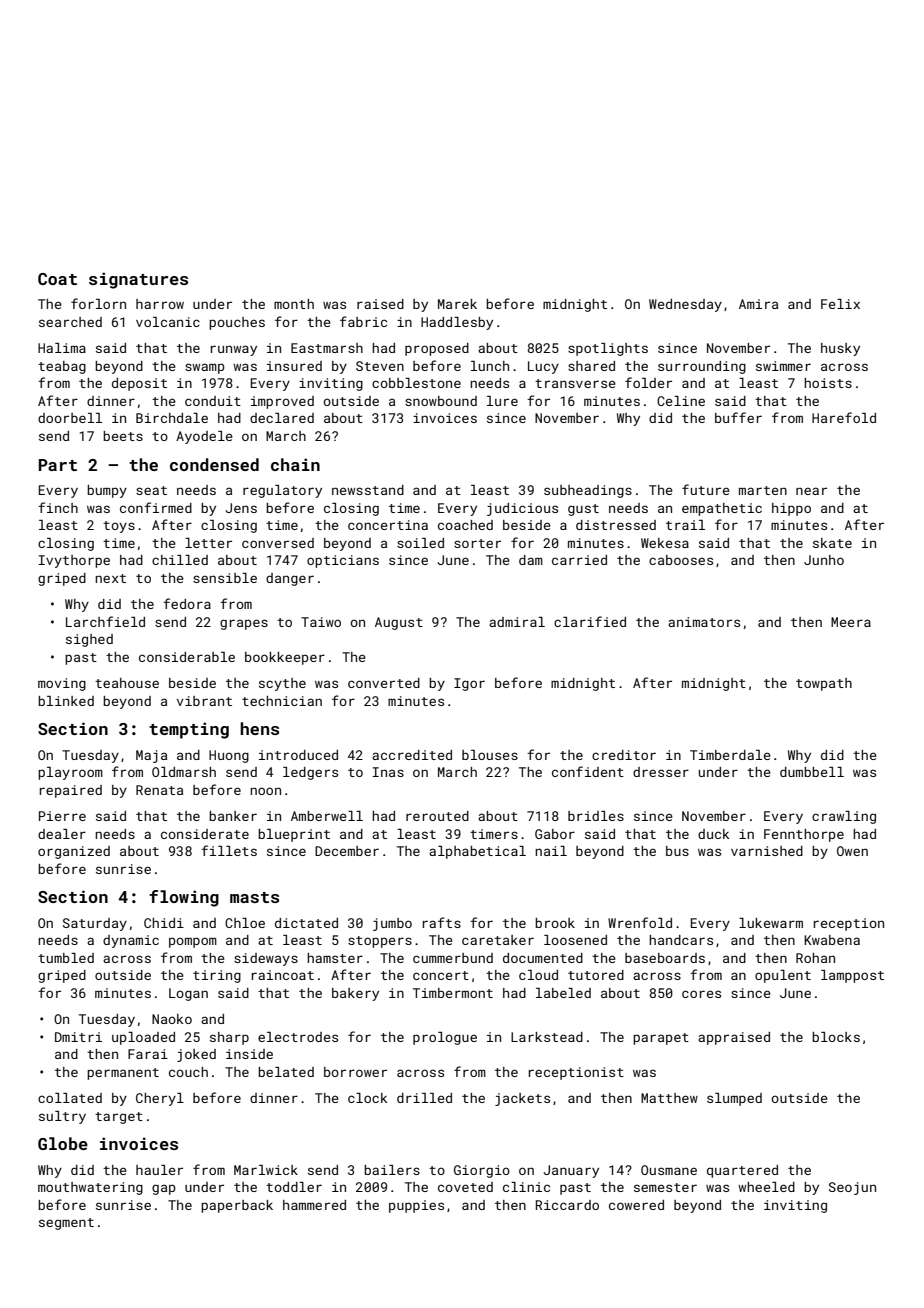 This image has height=1308, width=924. Describe the element at coordinates (151, 756) in the image. I see `Maja` at that location.
